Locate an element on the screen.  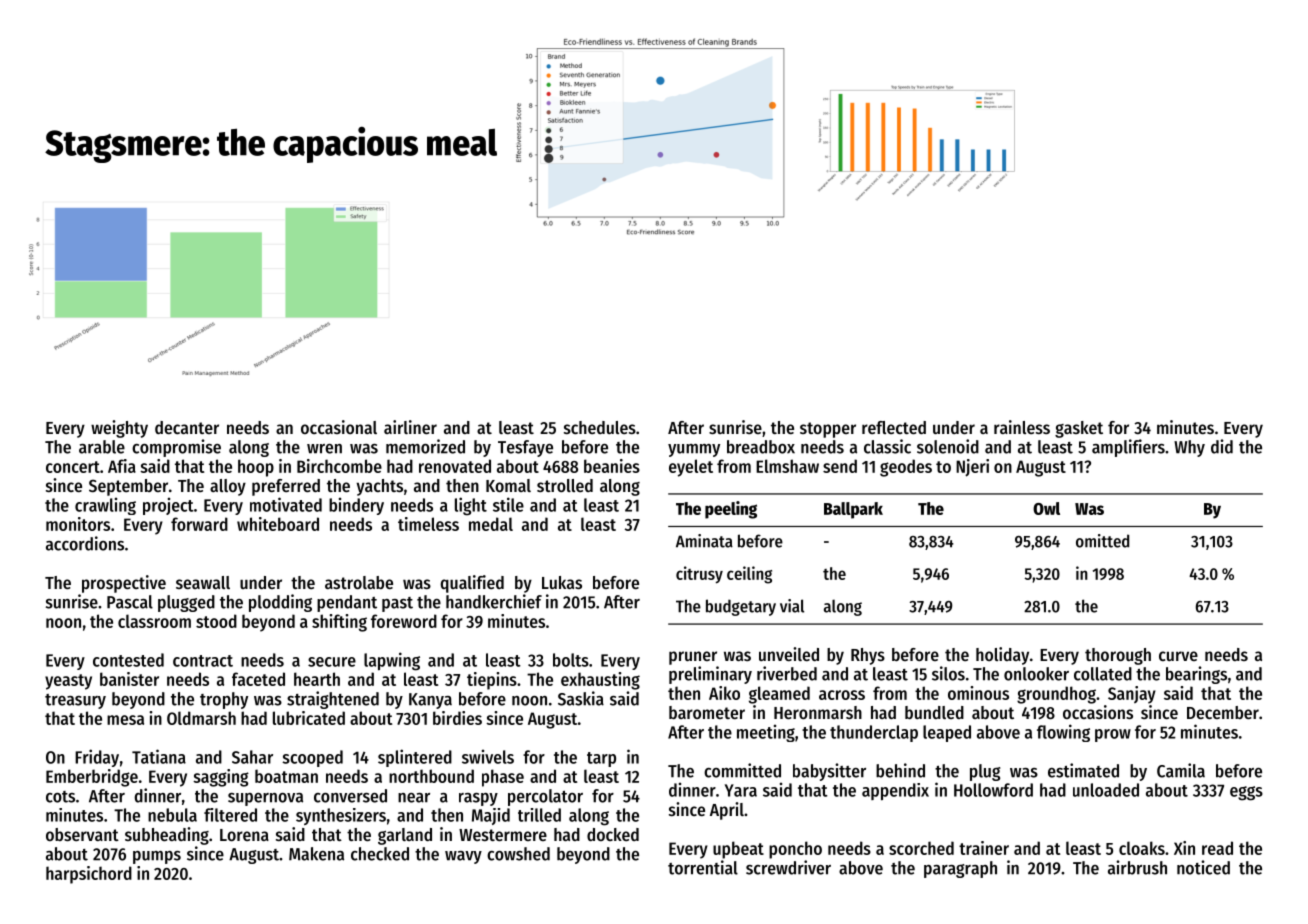
rainless is located at coordinates (1022, 427).
